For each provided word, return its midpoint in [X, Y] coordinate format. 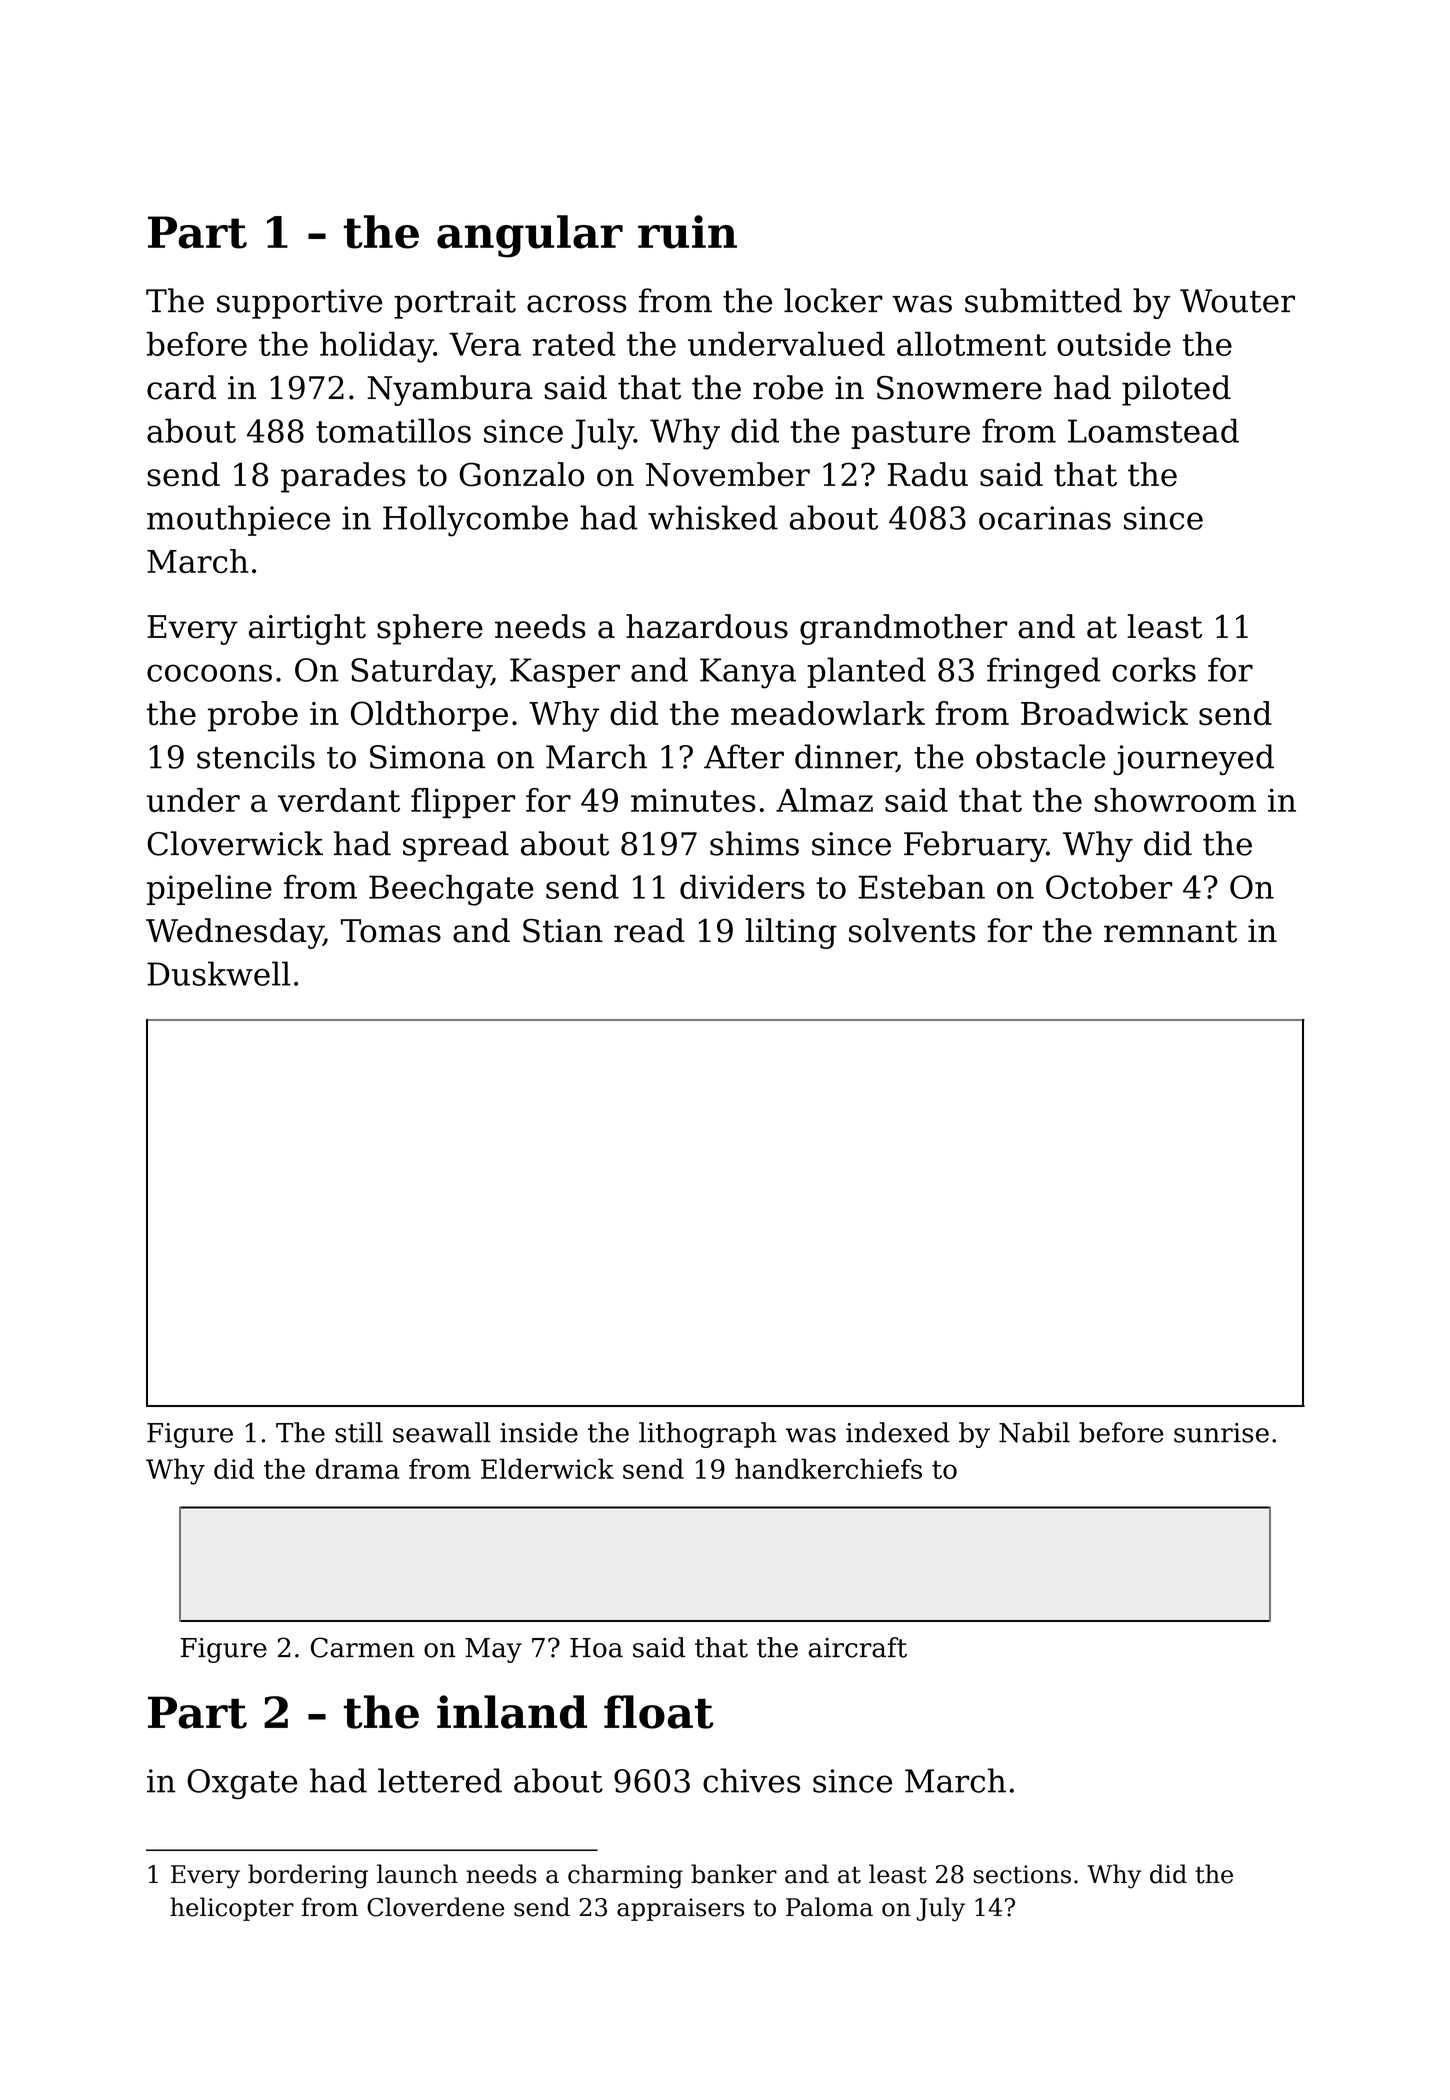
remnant [1170, 931]
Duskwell [219, 973]
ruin [687, 232]
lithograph [708, 1435]
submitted [1043, 300]
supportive [300, 304]
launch [417, 1874]
